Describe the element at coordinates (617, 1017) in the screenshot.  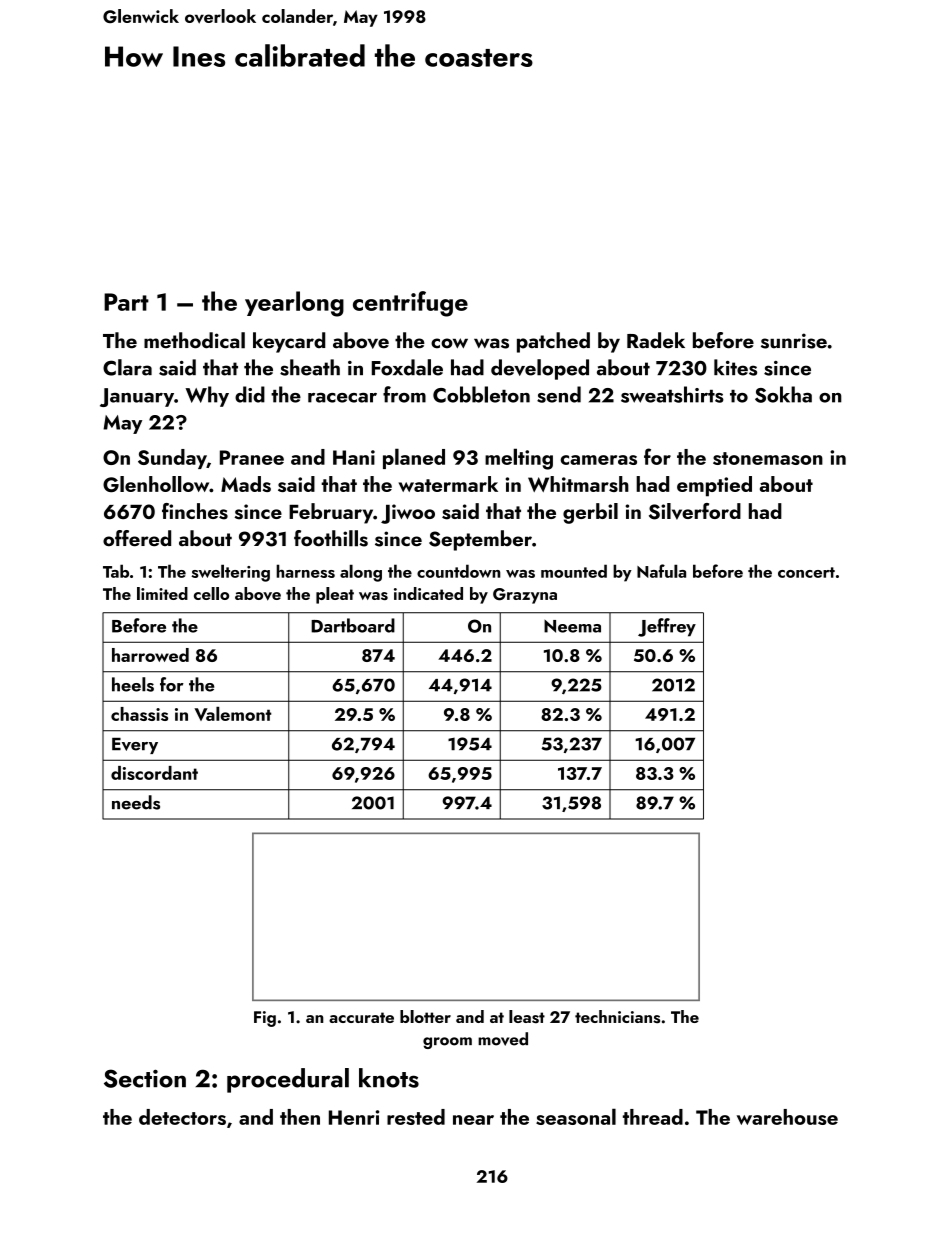
I see `technicians` at that location.
